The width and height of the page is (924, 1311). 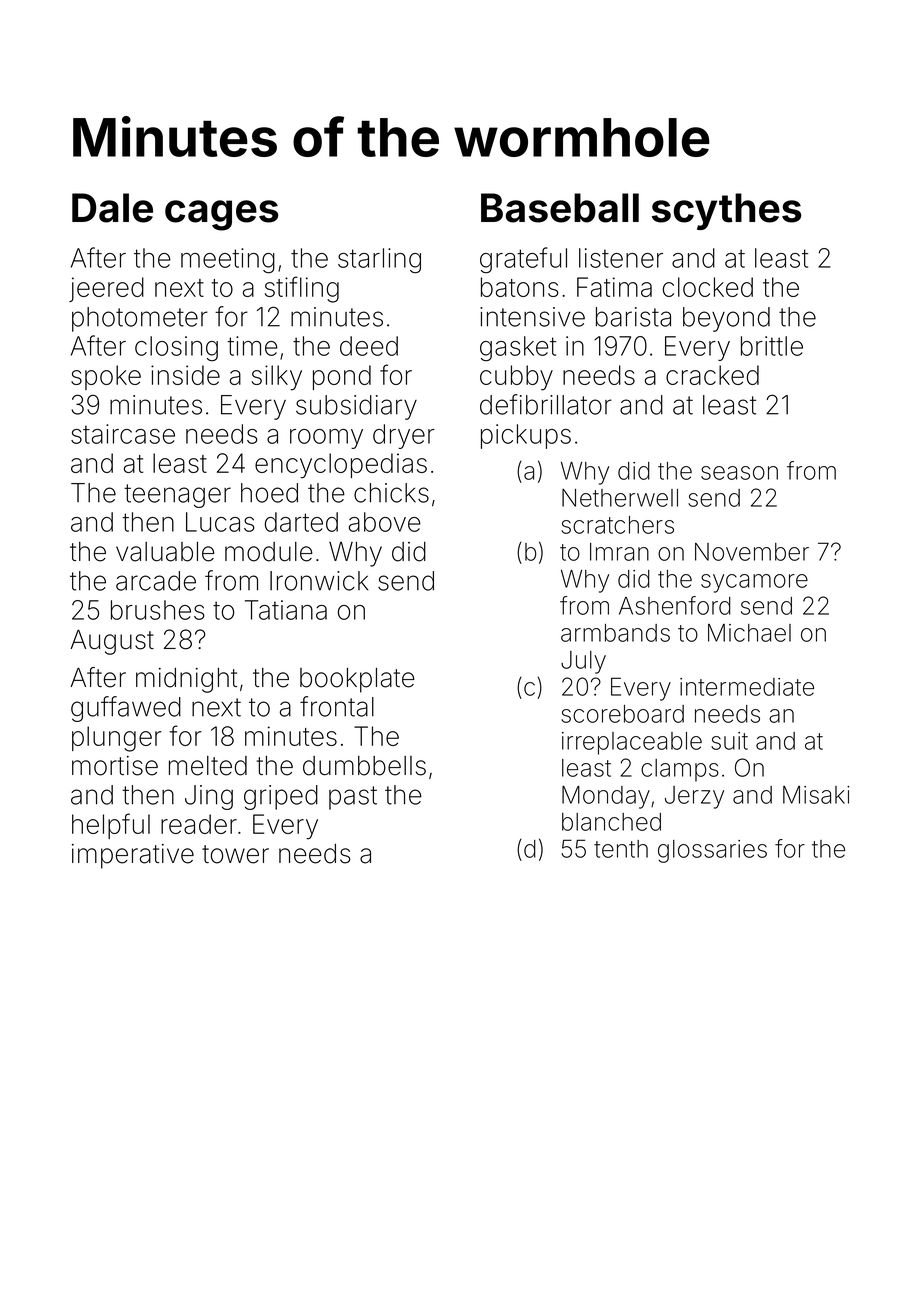 I want to click on starling, so click(x=379, y=261).
